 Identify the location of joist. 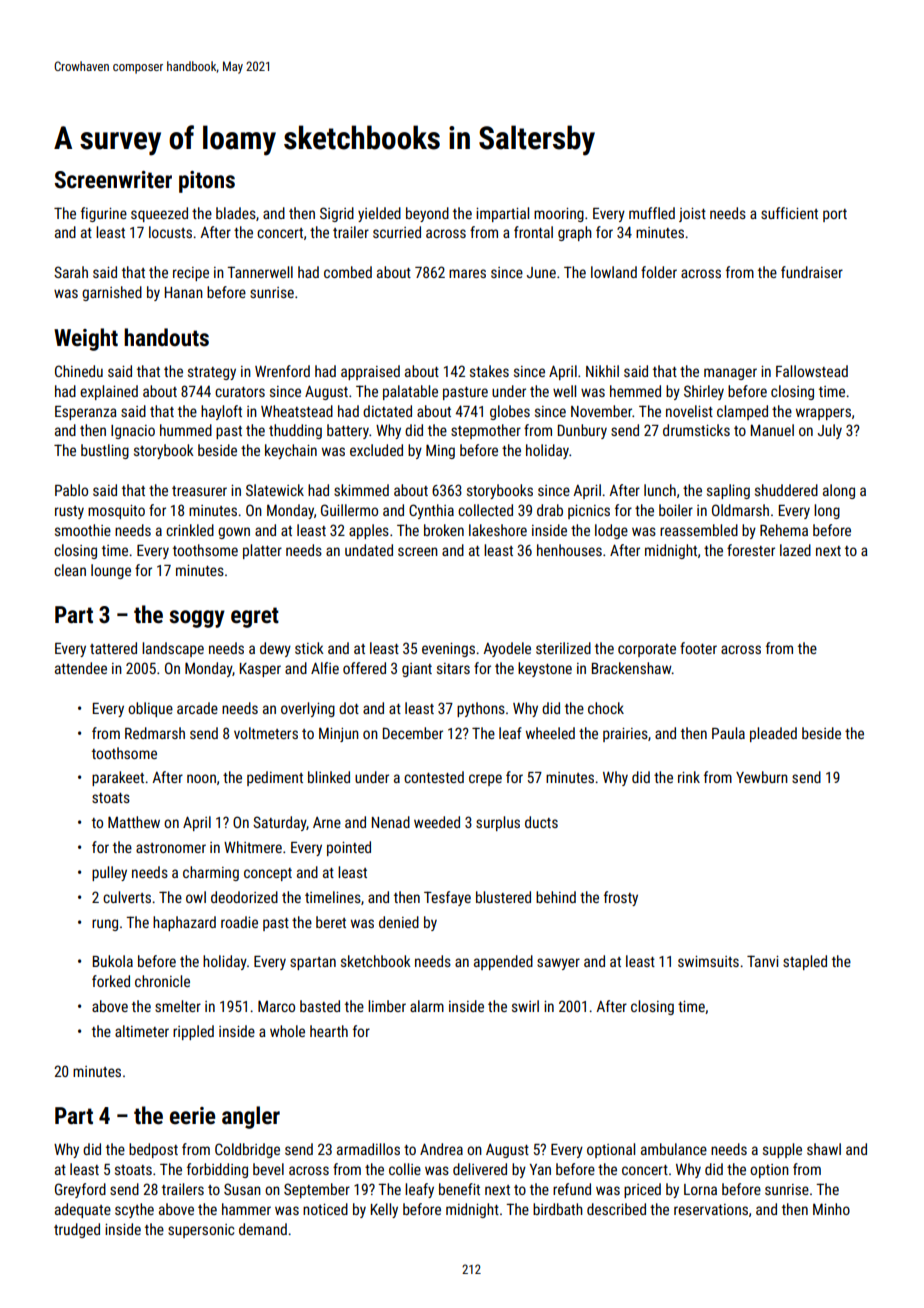
(692, 215).
